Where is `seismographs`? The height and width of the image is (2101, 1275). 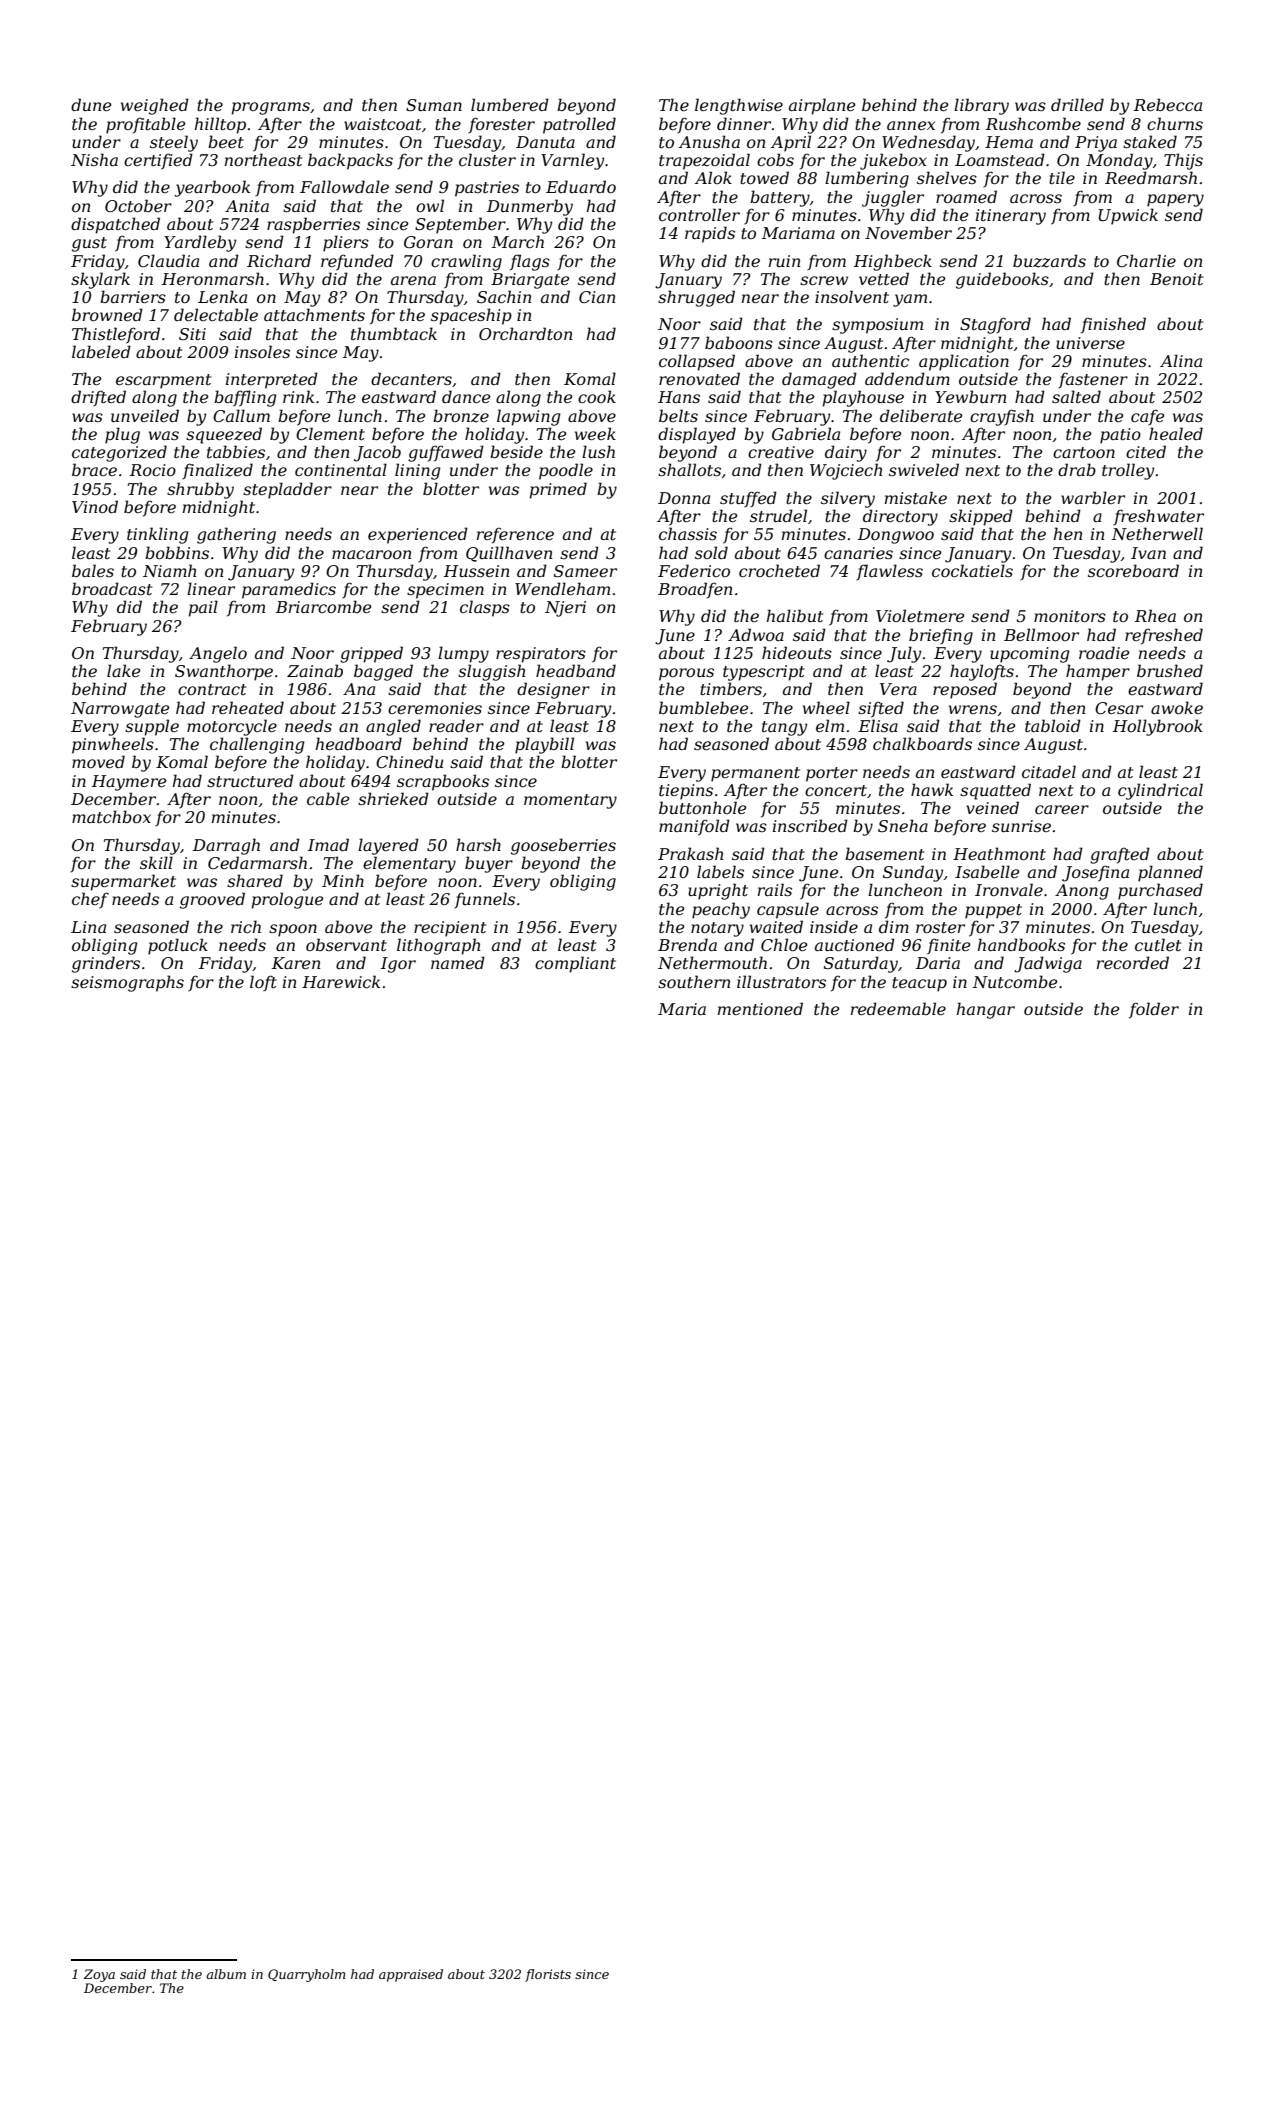 seismographs is located at coordinates (127, 983).
